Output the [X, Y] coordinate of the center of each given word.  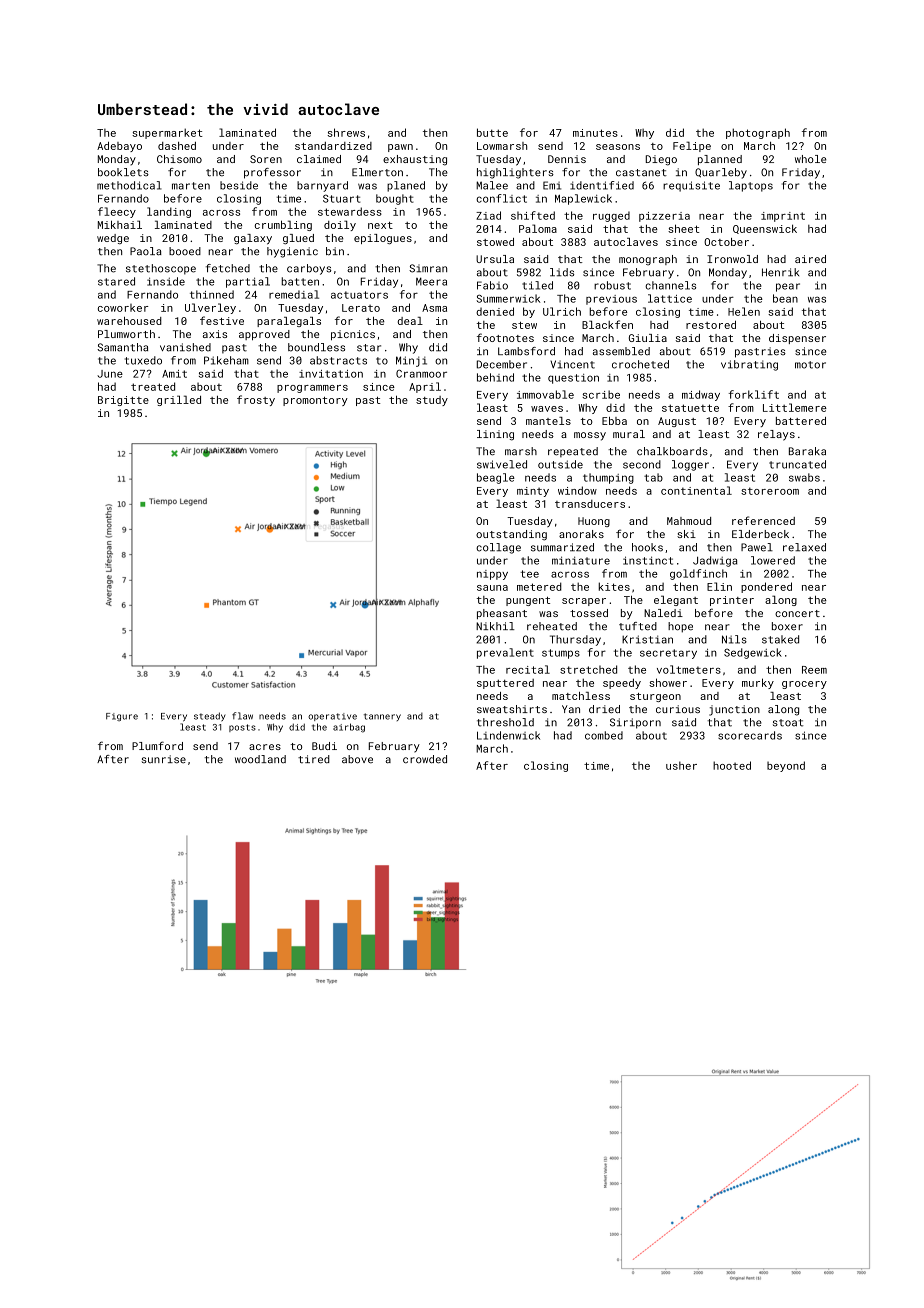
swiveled [502, 464]
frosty [256, 400]
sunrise [164, 759]
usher [681, 765]
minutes [595, 133]
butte [492, 132]
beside [239, 185]
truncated [797, 464]
